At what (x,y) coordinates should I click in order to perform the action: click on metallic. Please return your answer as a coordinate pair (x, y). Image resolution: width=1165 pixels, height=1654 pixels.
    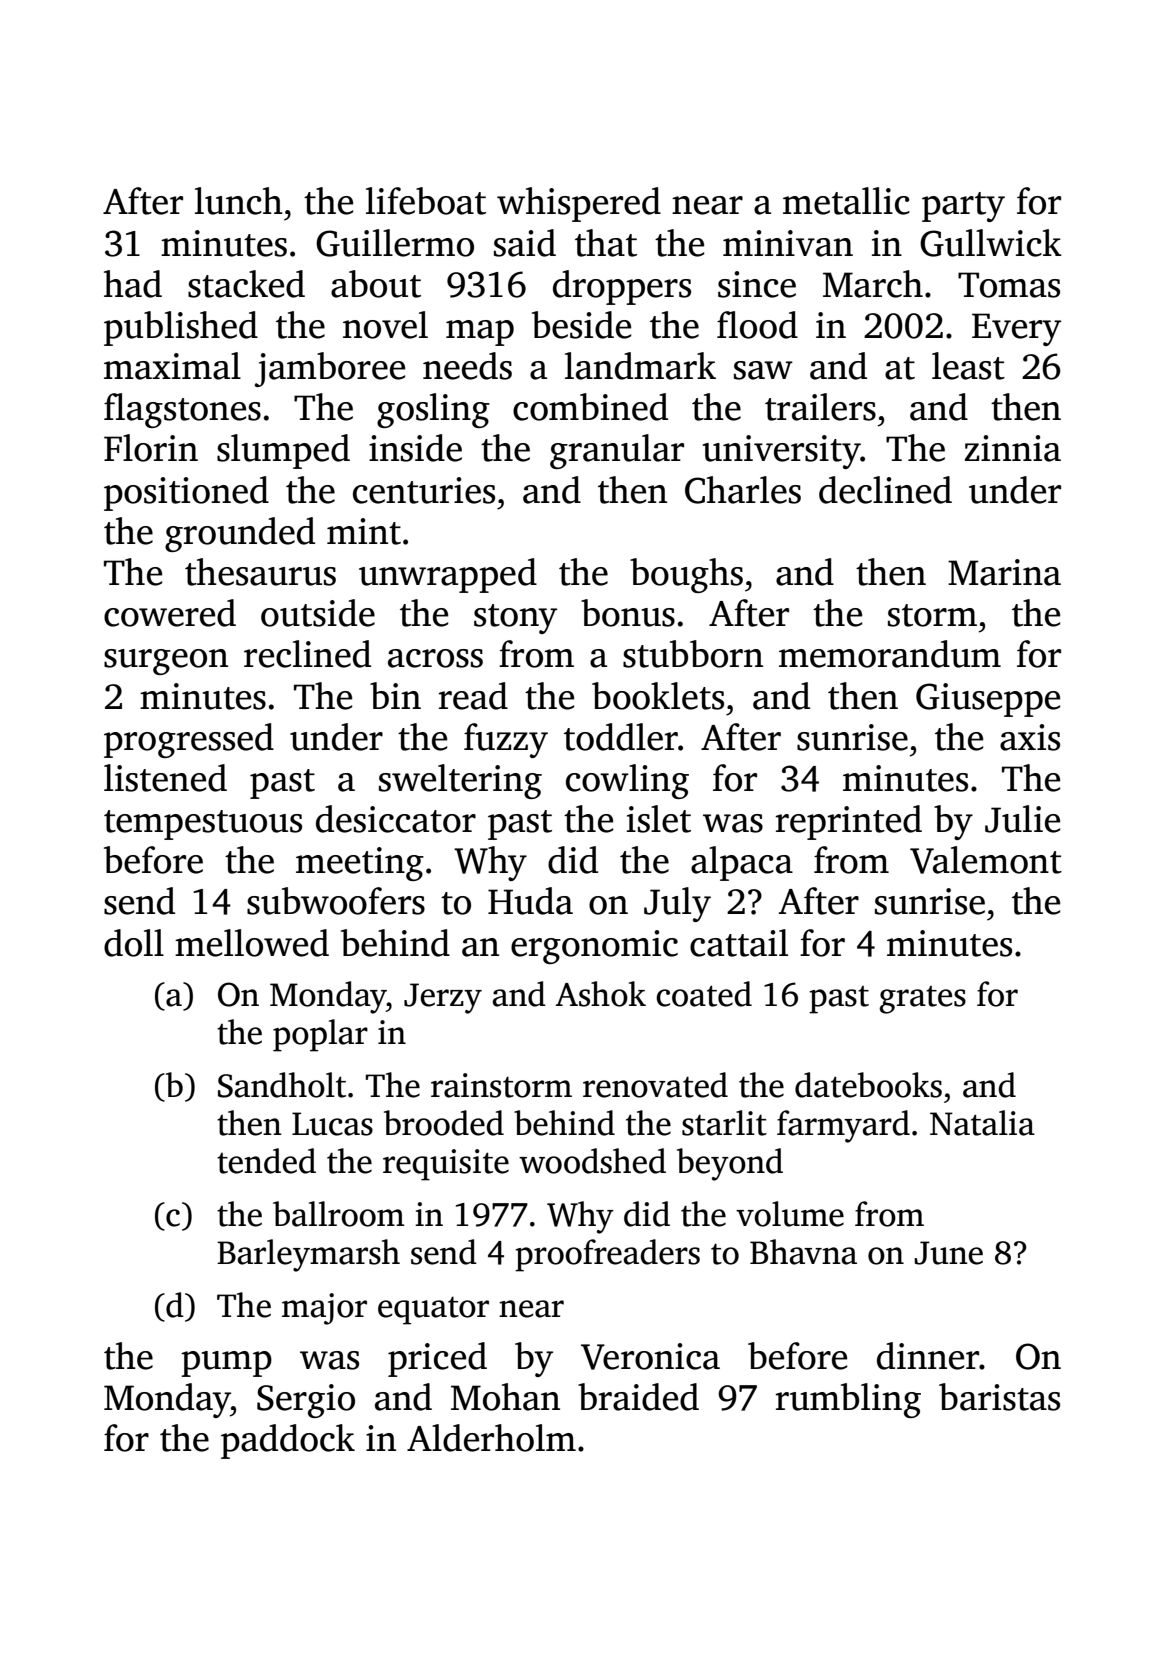
    Looking at the image, I should click on (846, 201).
